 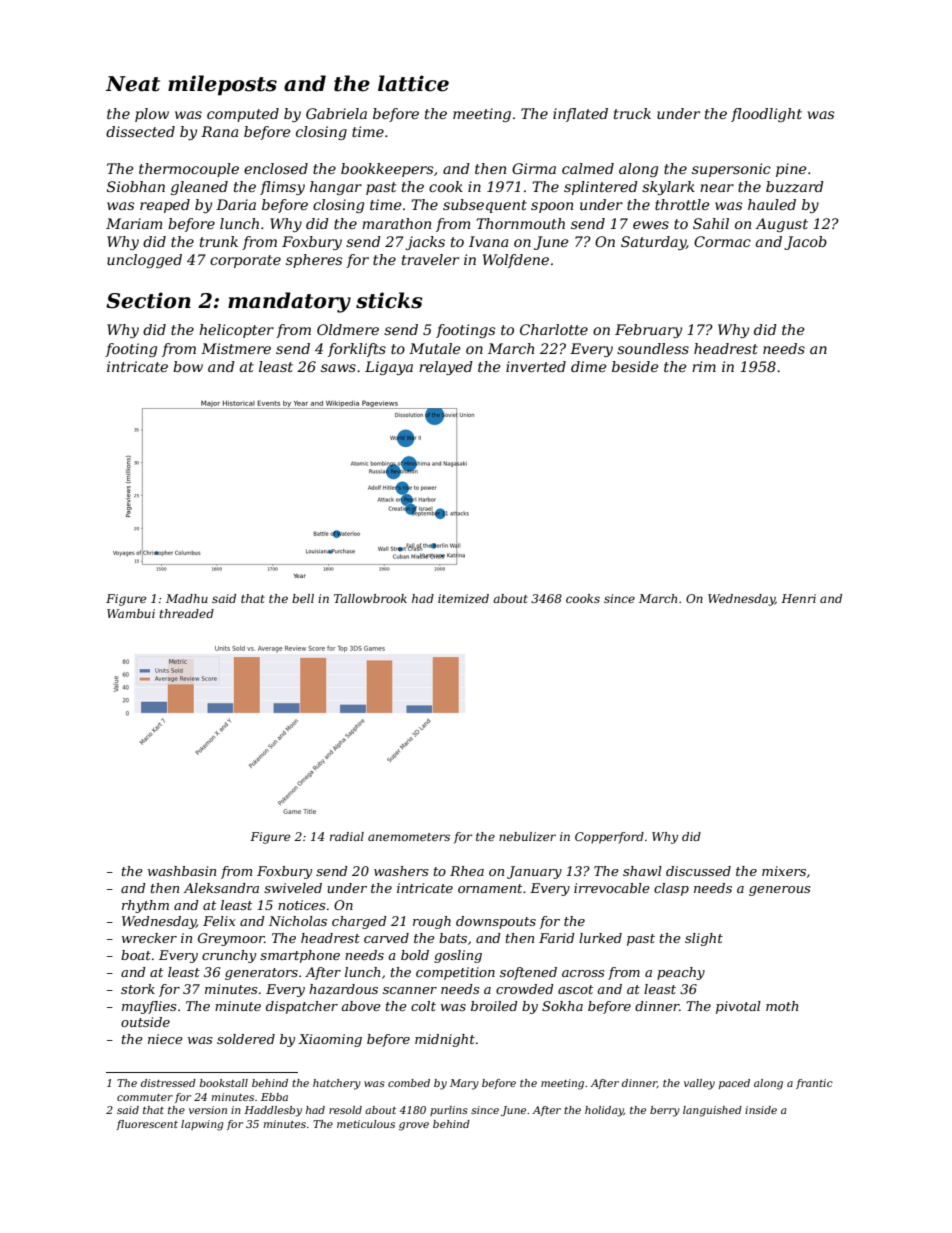 What do you see at coordinates (133, 84) in the screenshot?
I see `Neat` at bounding box center [133, 84].
